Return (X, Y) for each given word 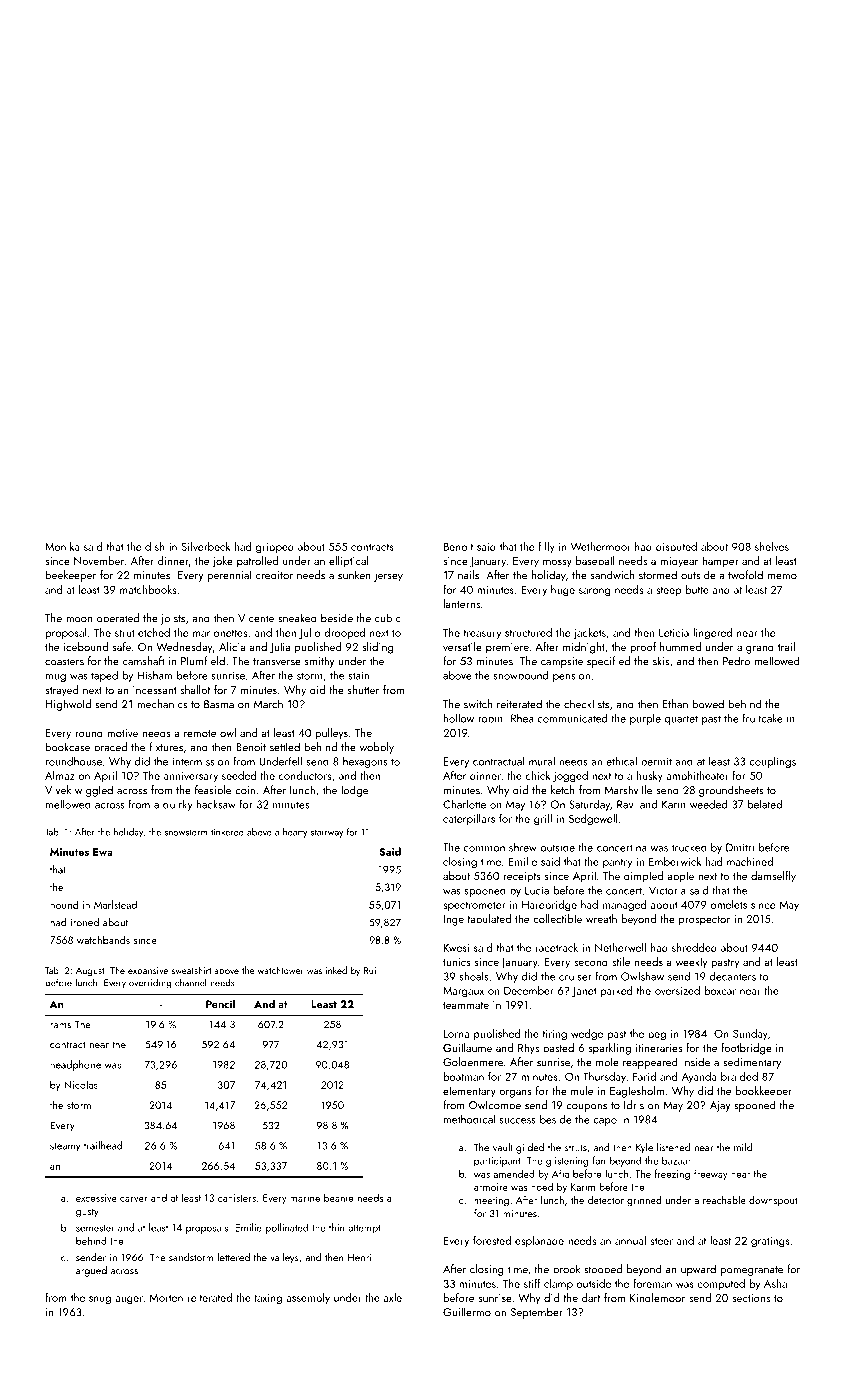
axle (392, 1297)
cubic (388, 618)
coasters (64, 662)
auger (129, 1300)
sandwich (613, 575)
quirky (178, 805)
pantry (617, 863)
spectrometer (474, 906)
